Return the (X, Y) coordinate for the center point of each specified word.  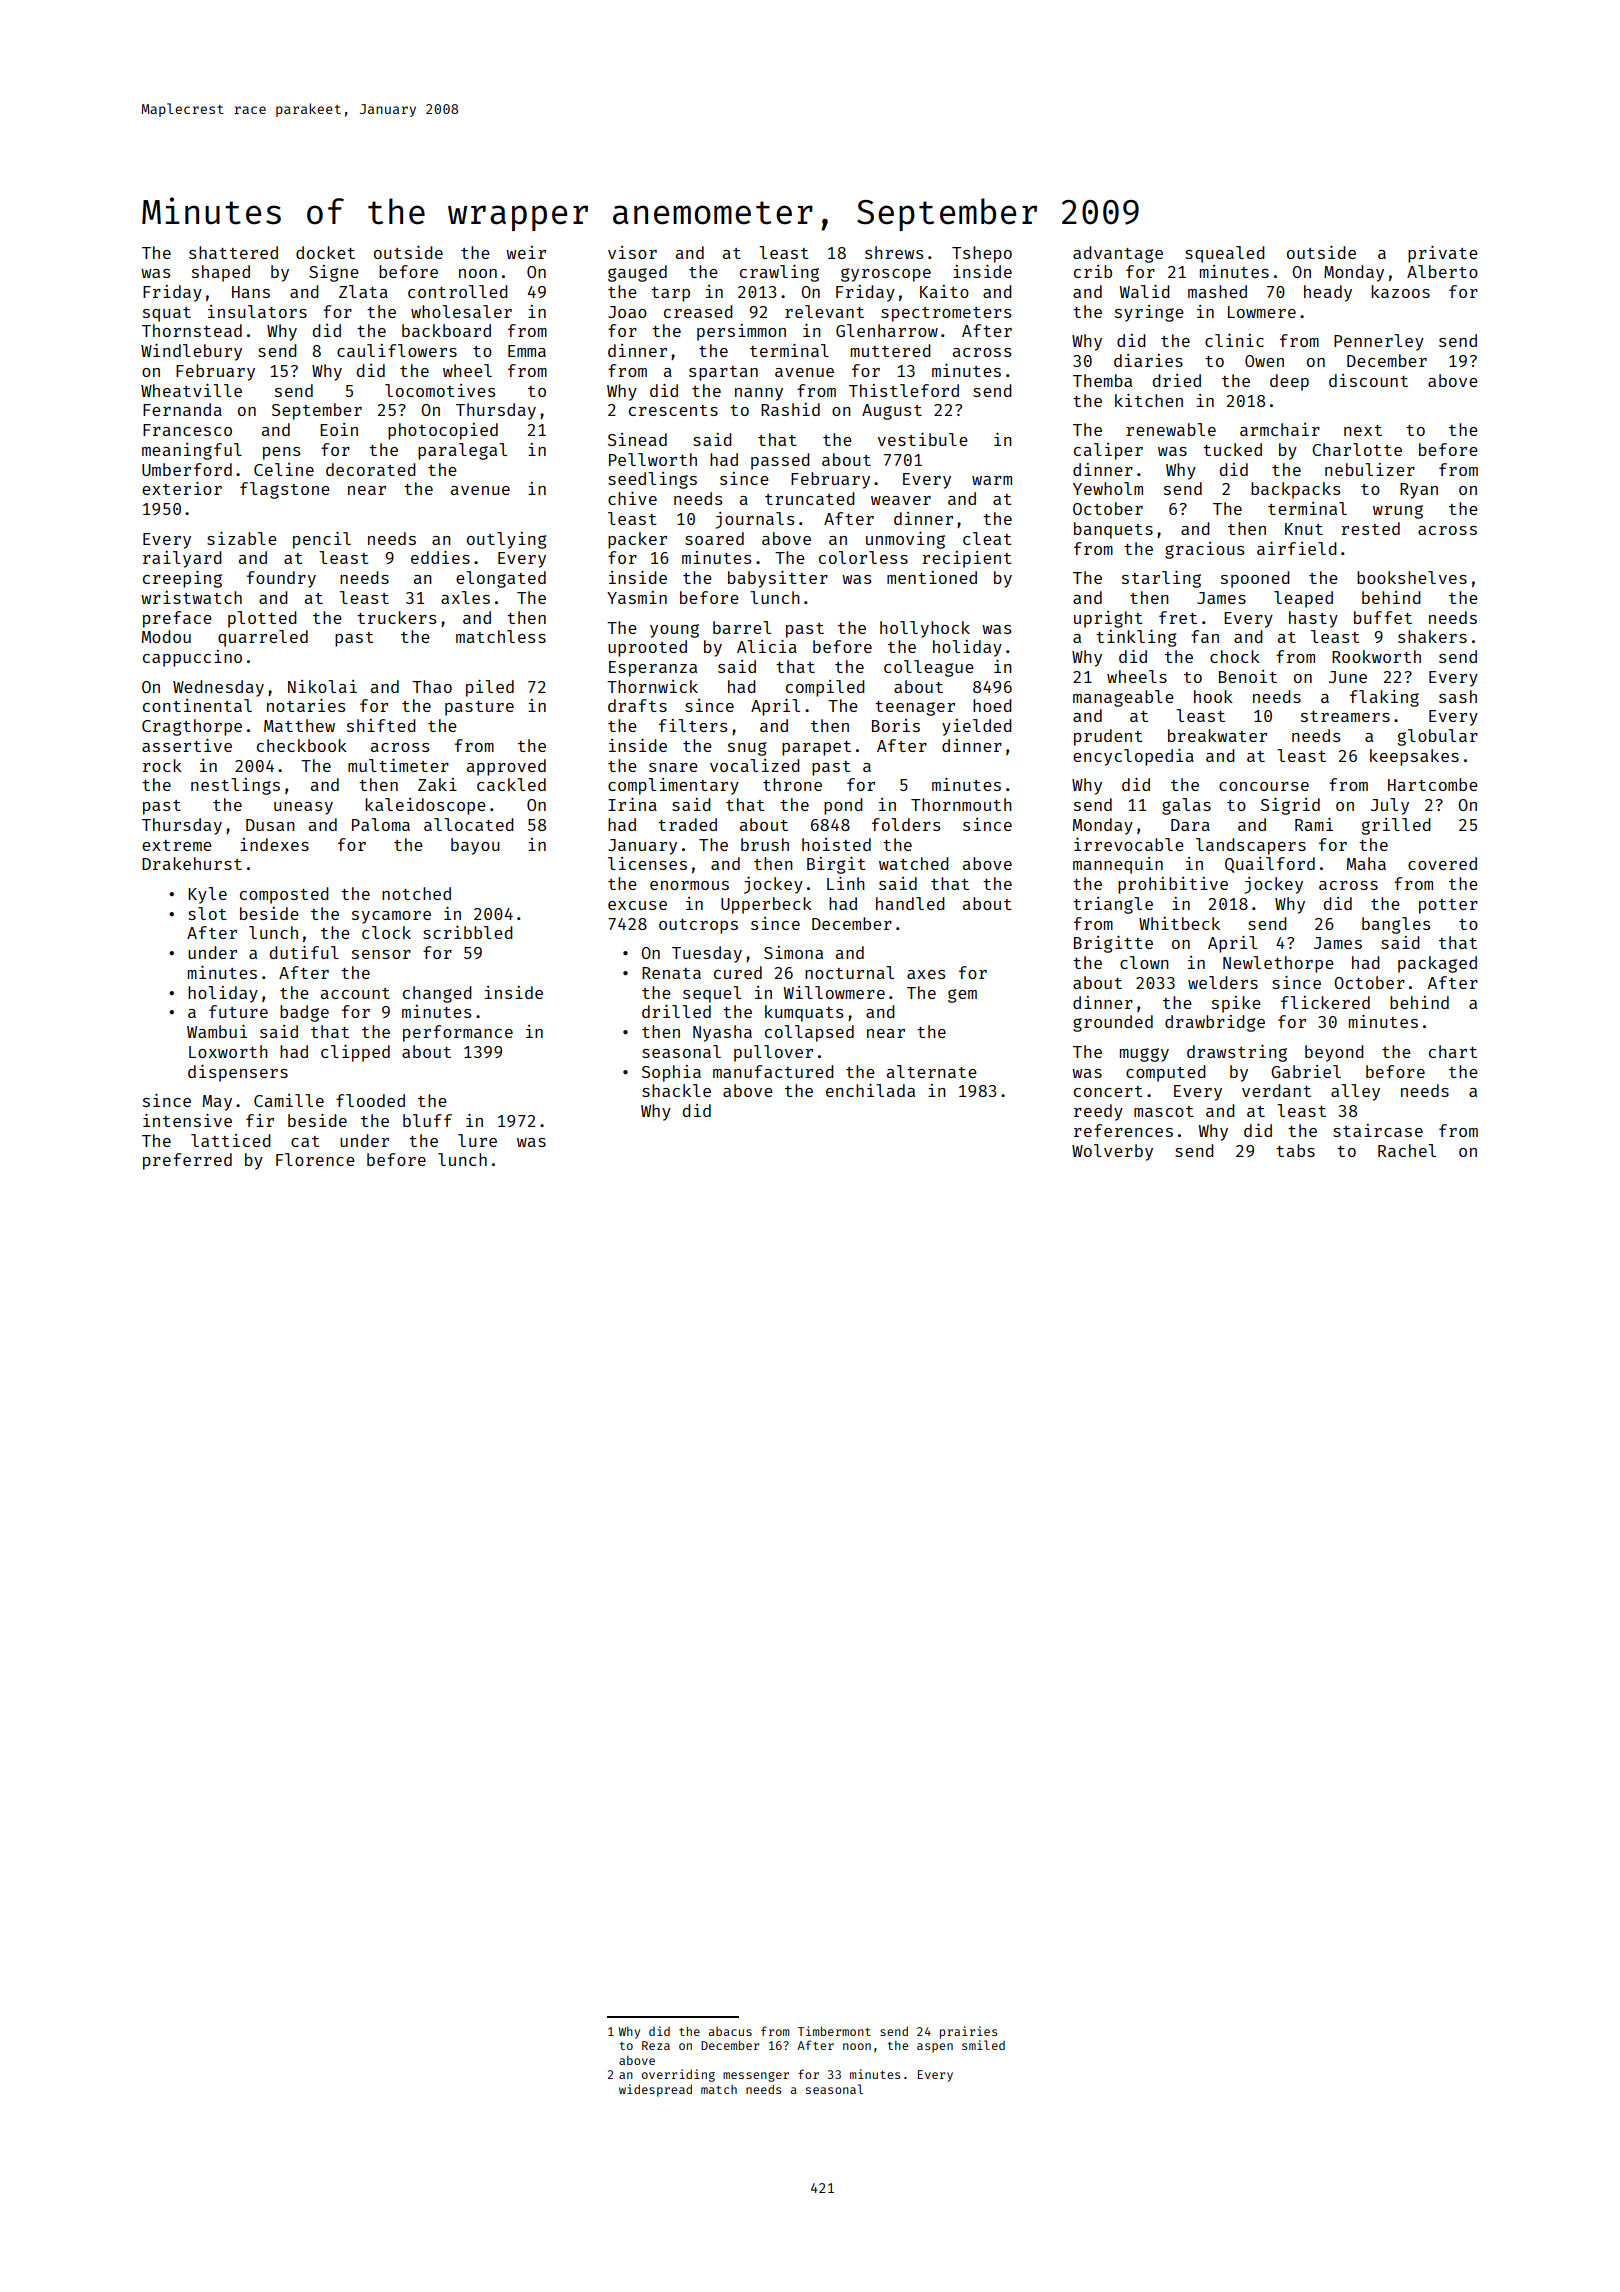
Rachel (1407, 1150)
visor (632, 252)
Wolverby (1112, 1152)
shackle (676, 1090)
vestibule (923, 439)
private (1443, 254)
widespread (655, 2090)
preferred (187, 1161)
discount (1368, 380)
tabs (1295, 1150)
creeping (182, 579)
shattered (233, 252)
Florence (315, 1159)
